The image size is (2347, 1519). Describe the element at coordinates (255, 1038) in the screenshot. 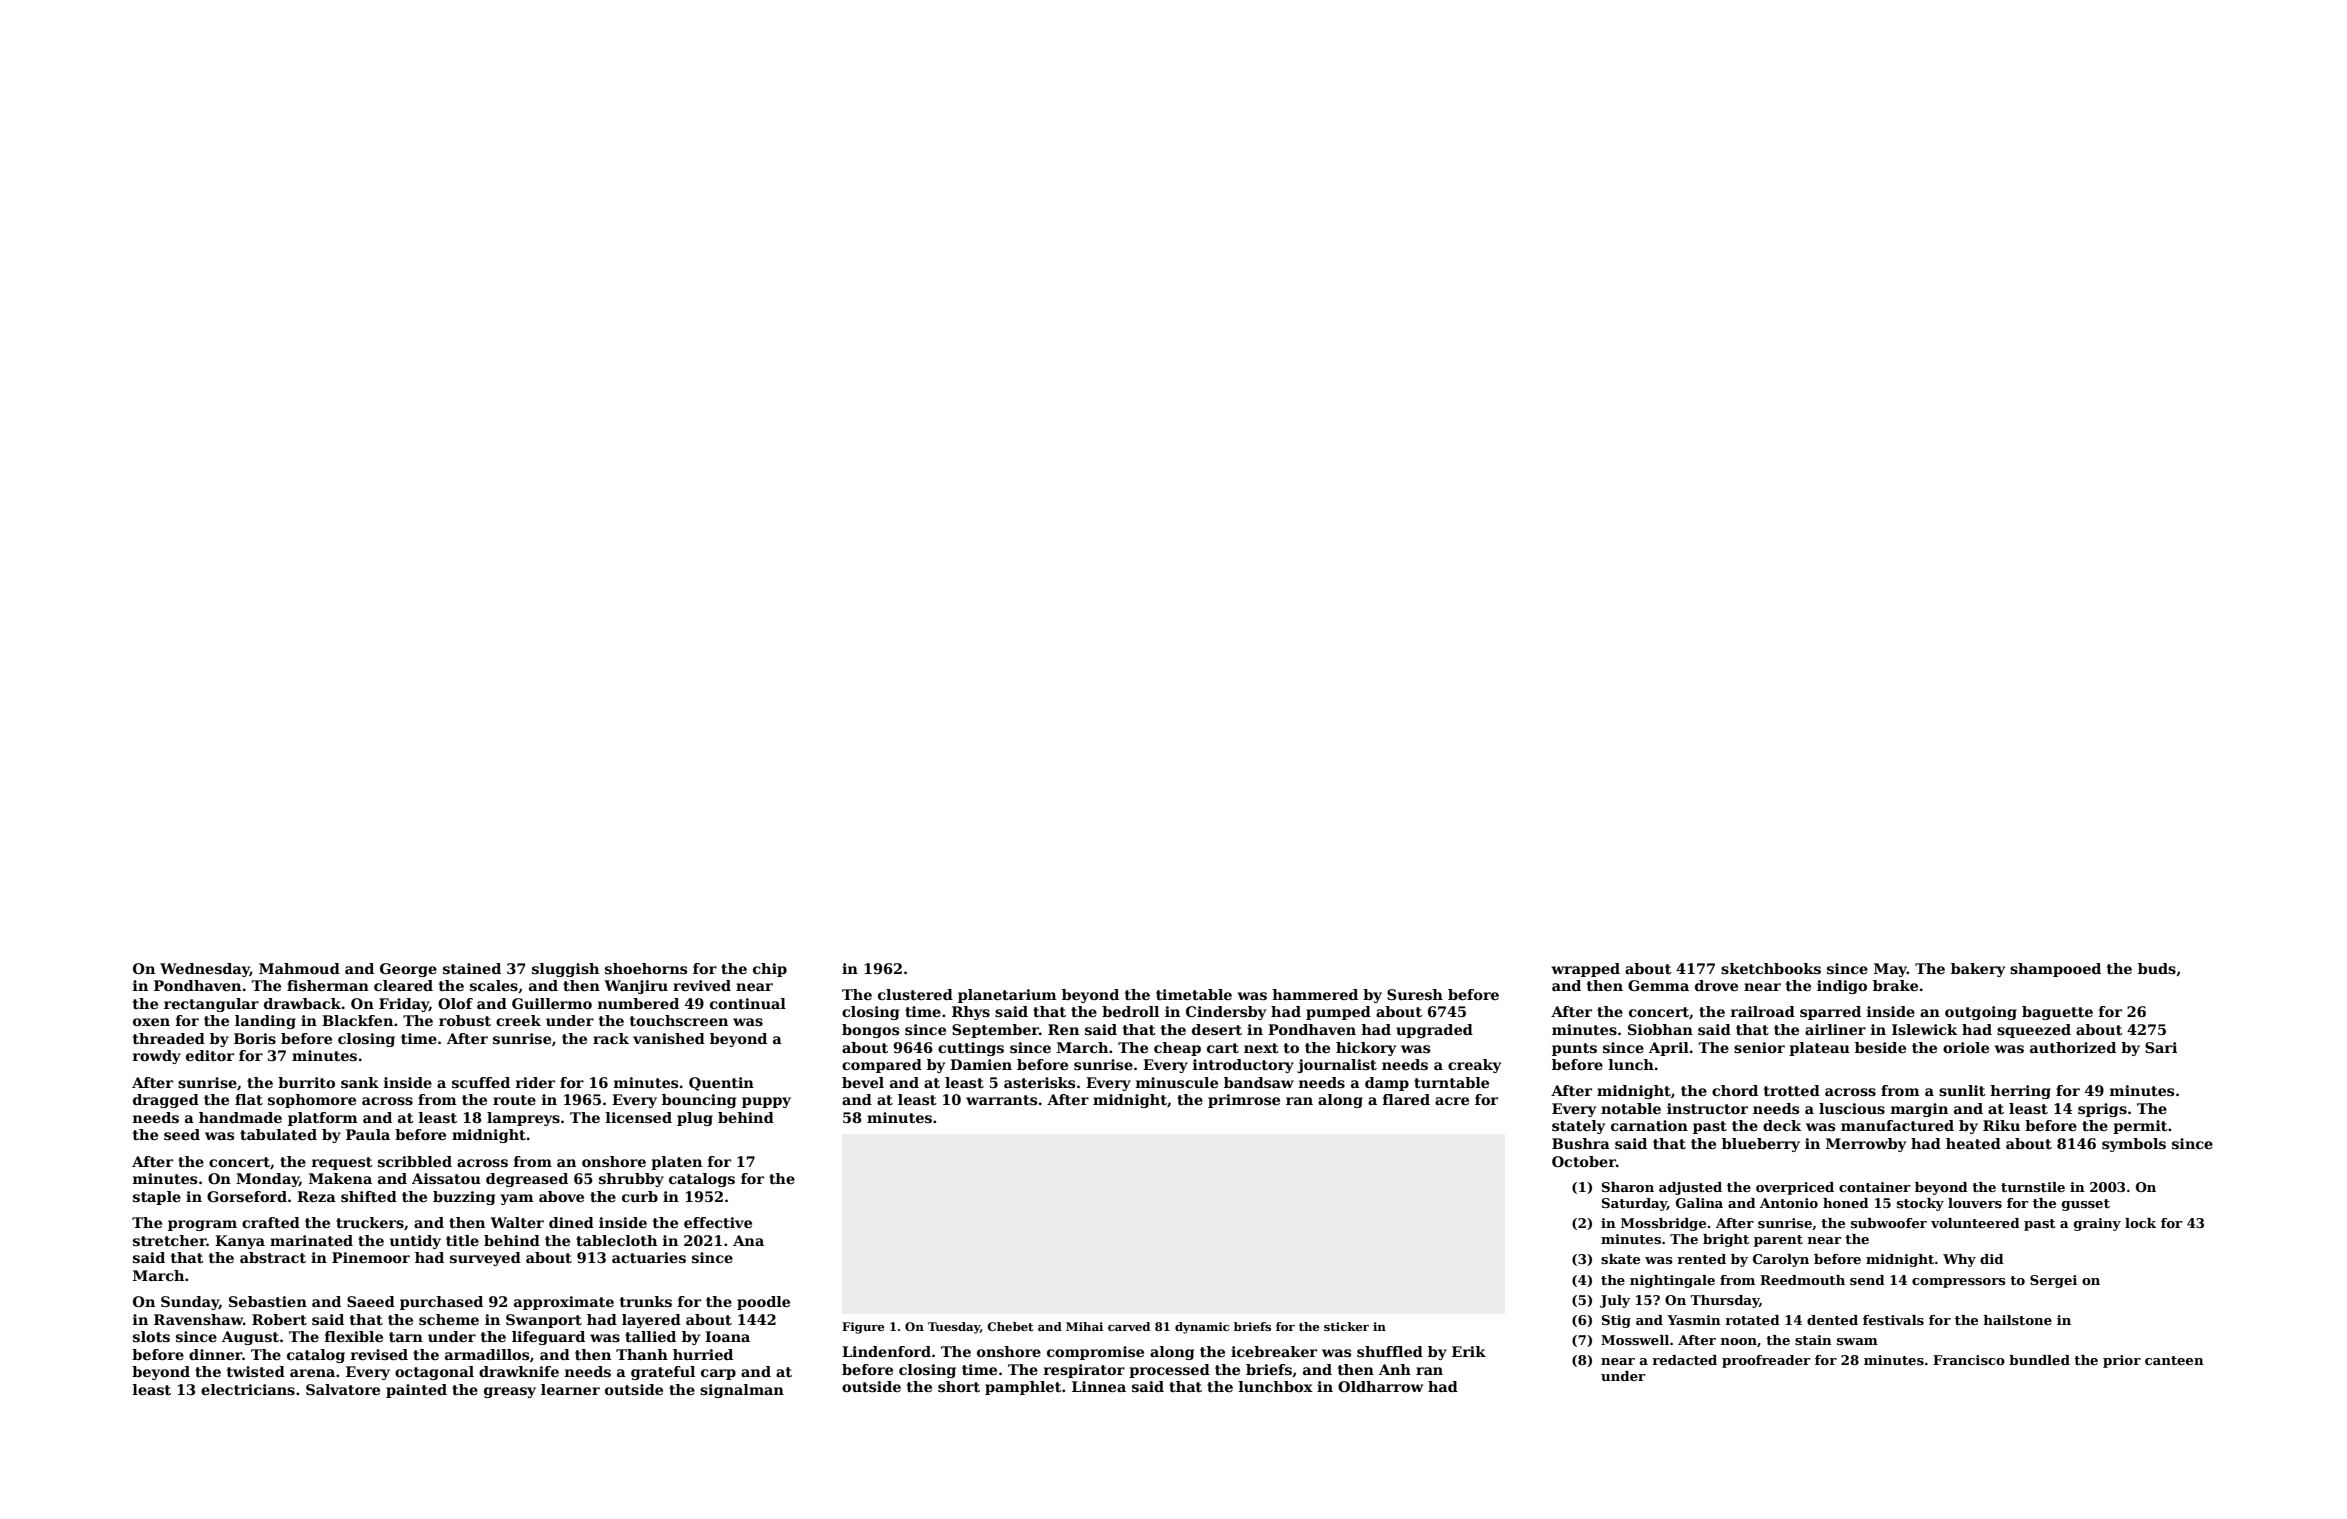

I see `Boris` at that location.
